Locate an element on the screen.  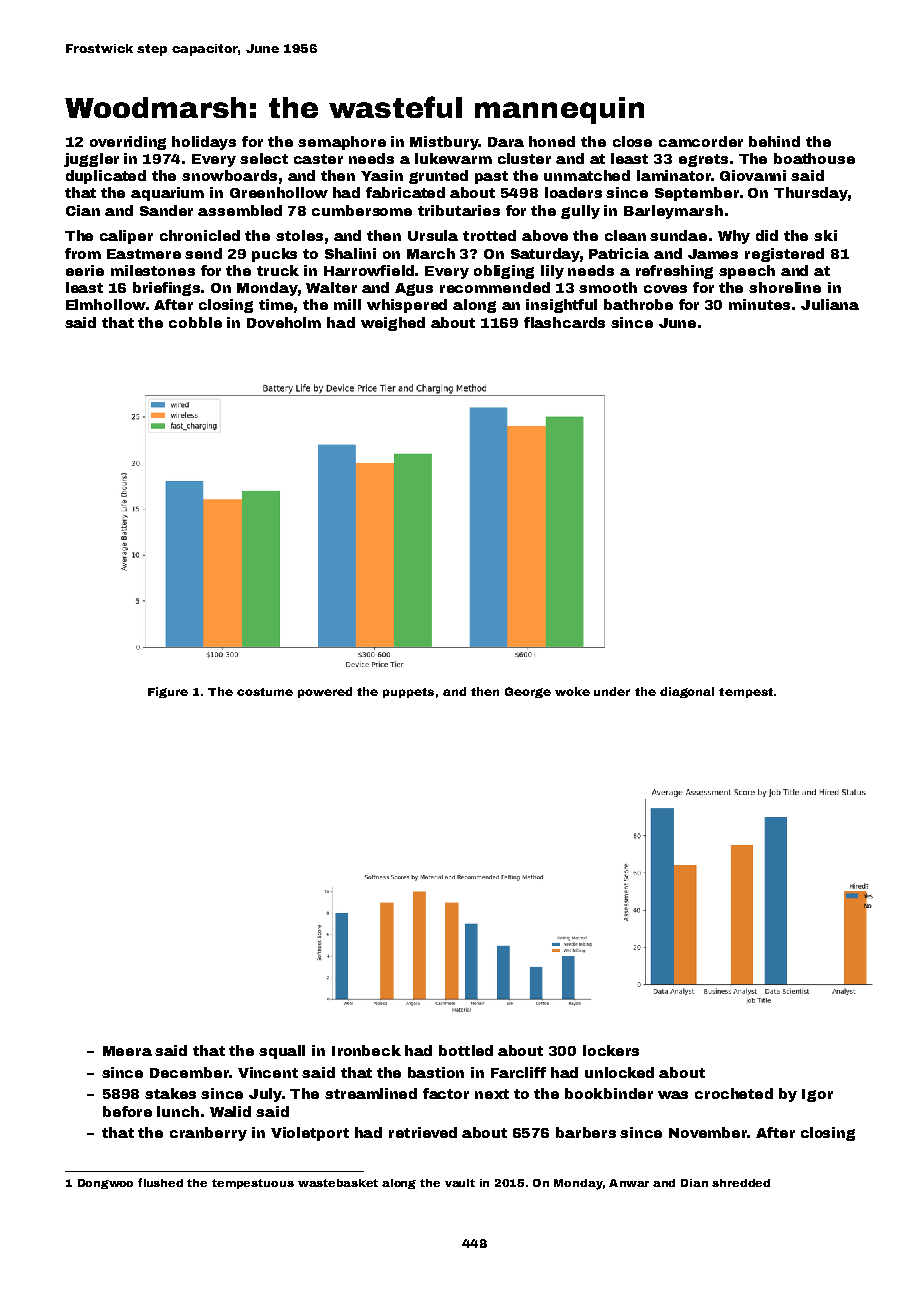
weighed is located at coordinates (393, 324).
